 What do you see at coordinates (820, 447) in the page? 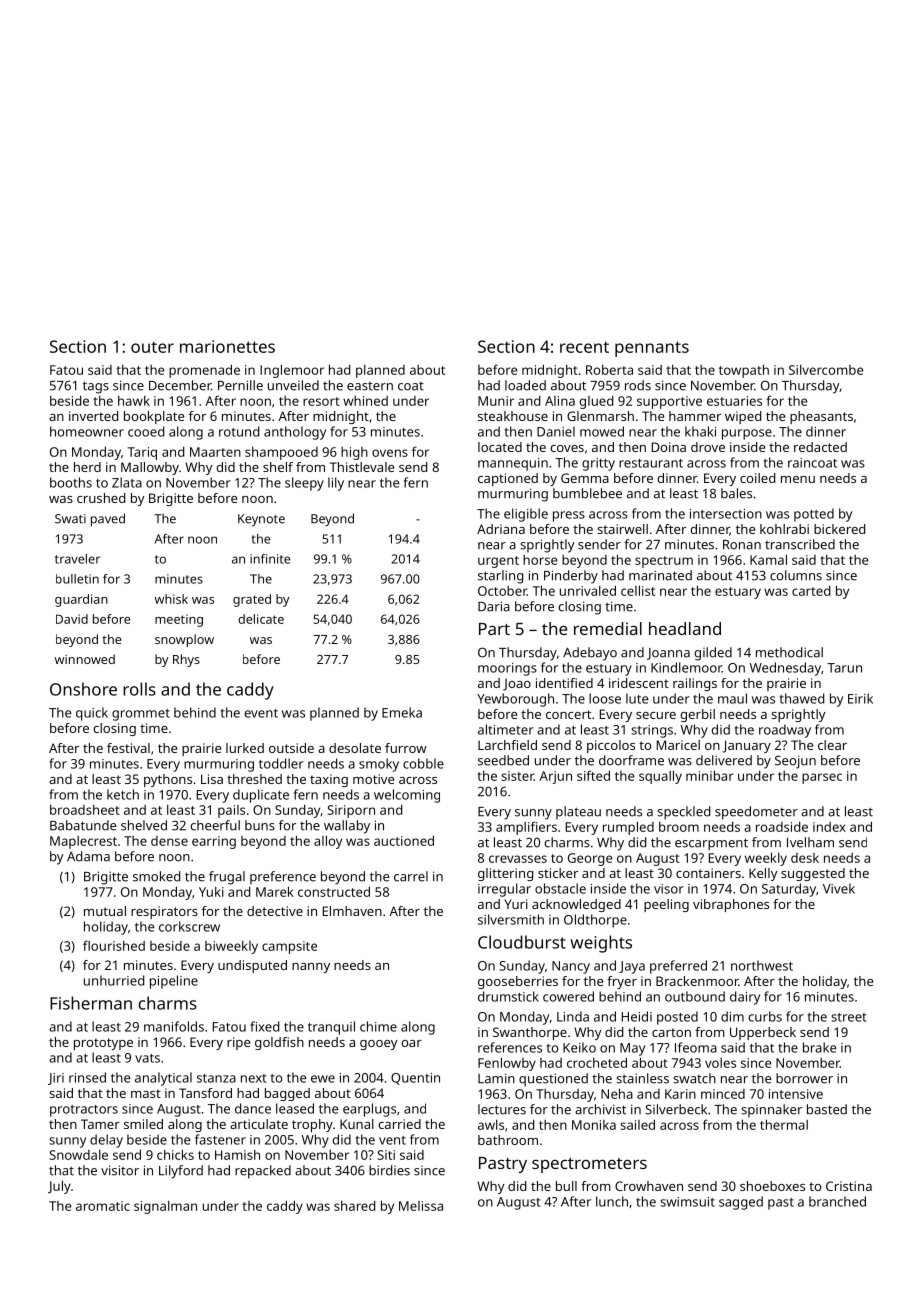
I see `redacted` at bounding box center [820, 447].
